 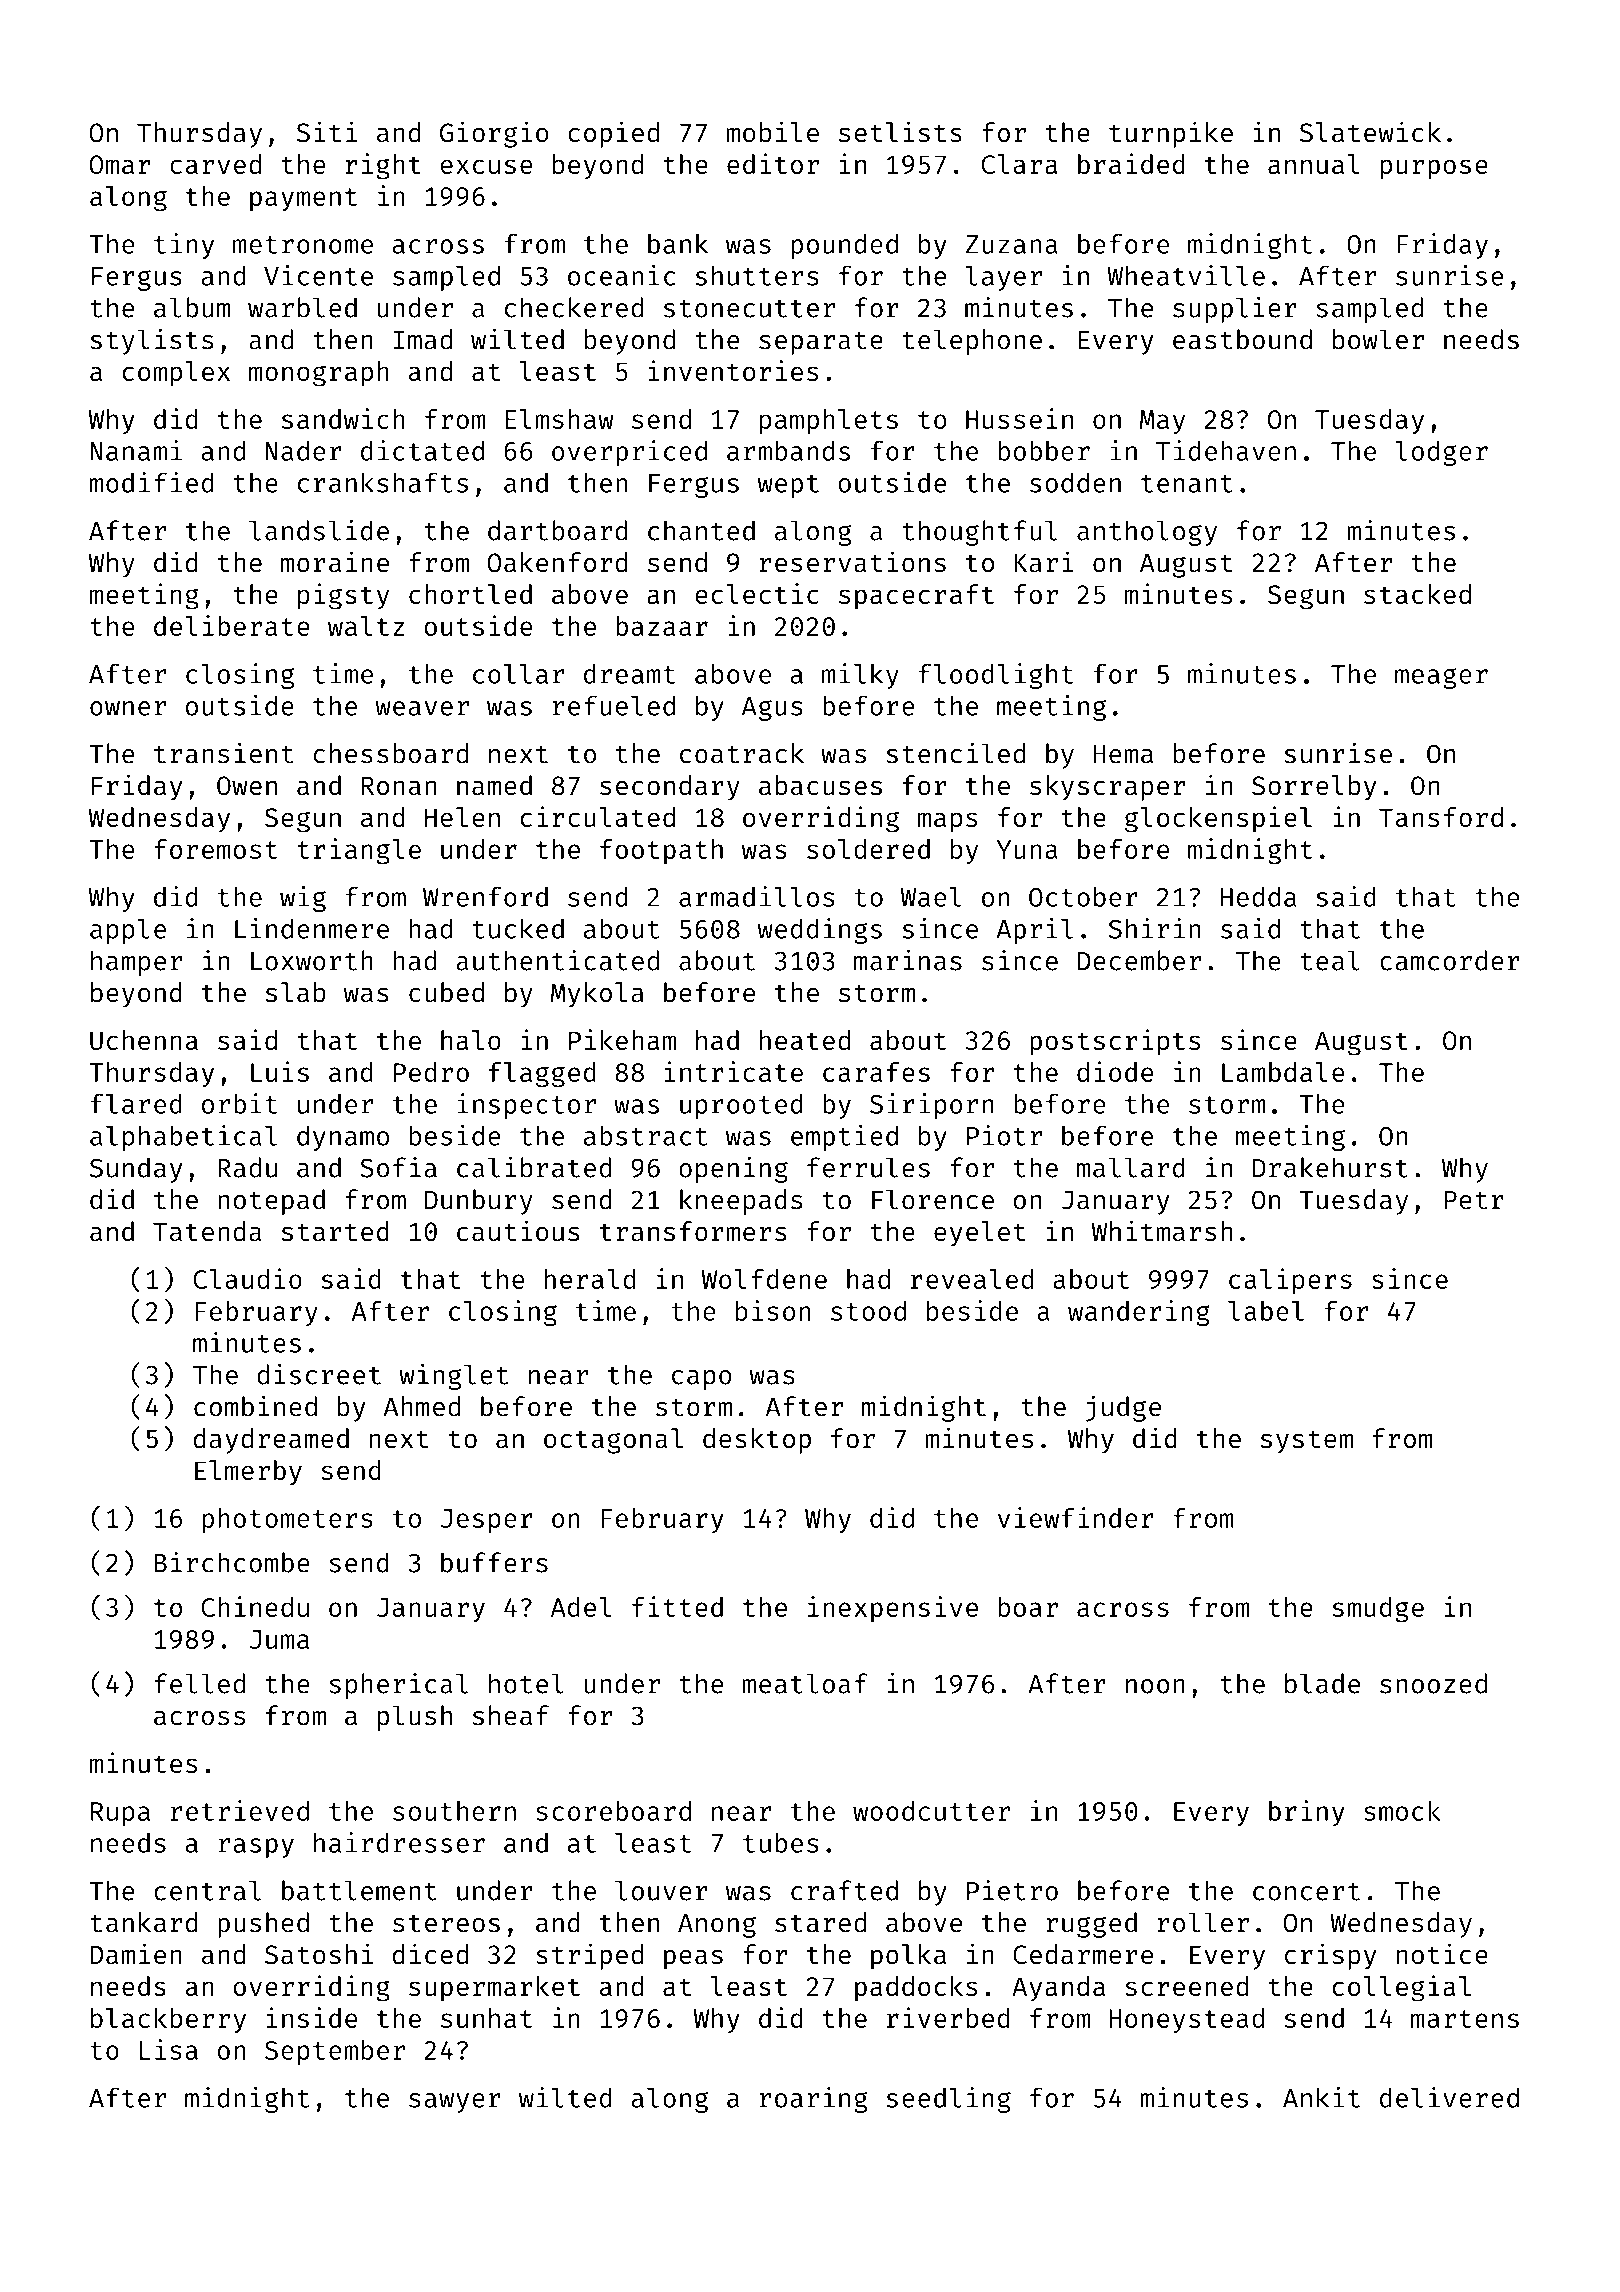 What do you see at coordinates (1187, 484) in the screenshot?
I see `tenant` at bounding box center [1187, 484].
